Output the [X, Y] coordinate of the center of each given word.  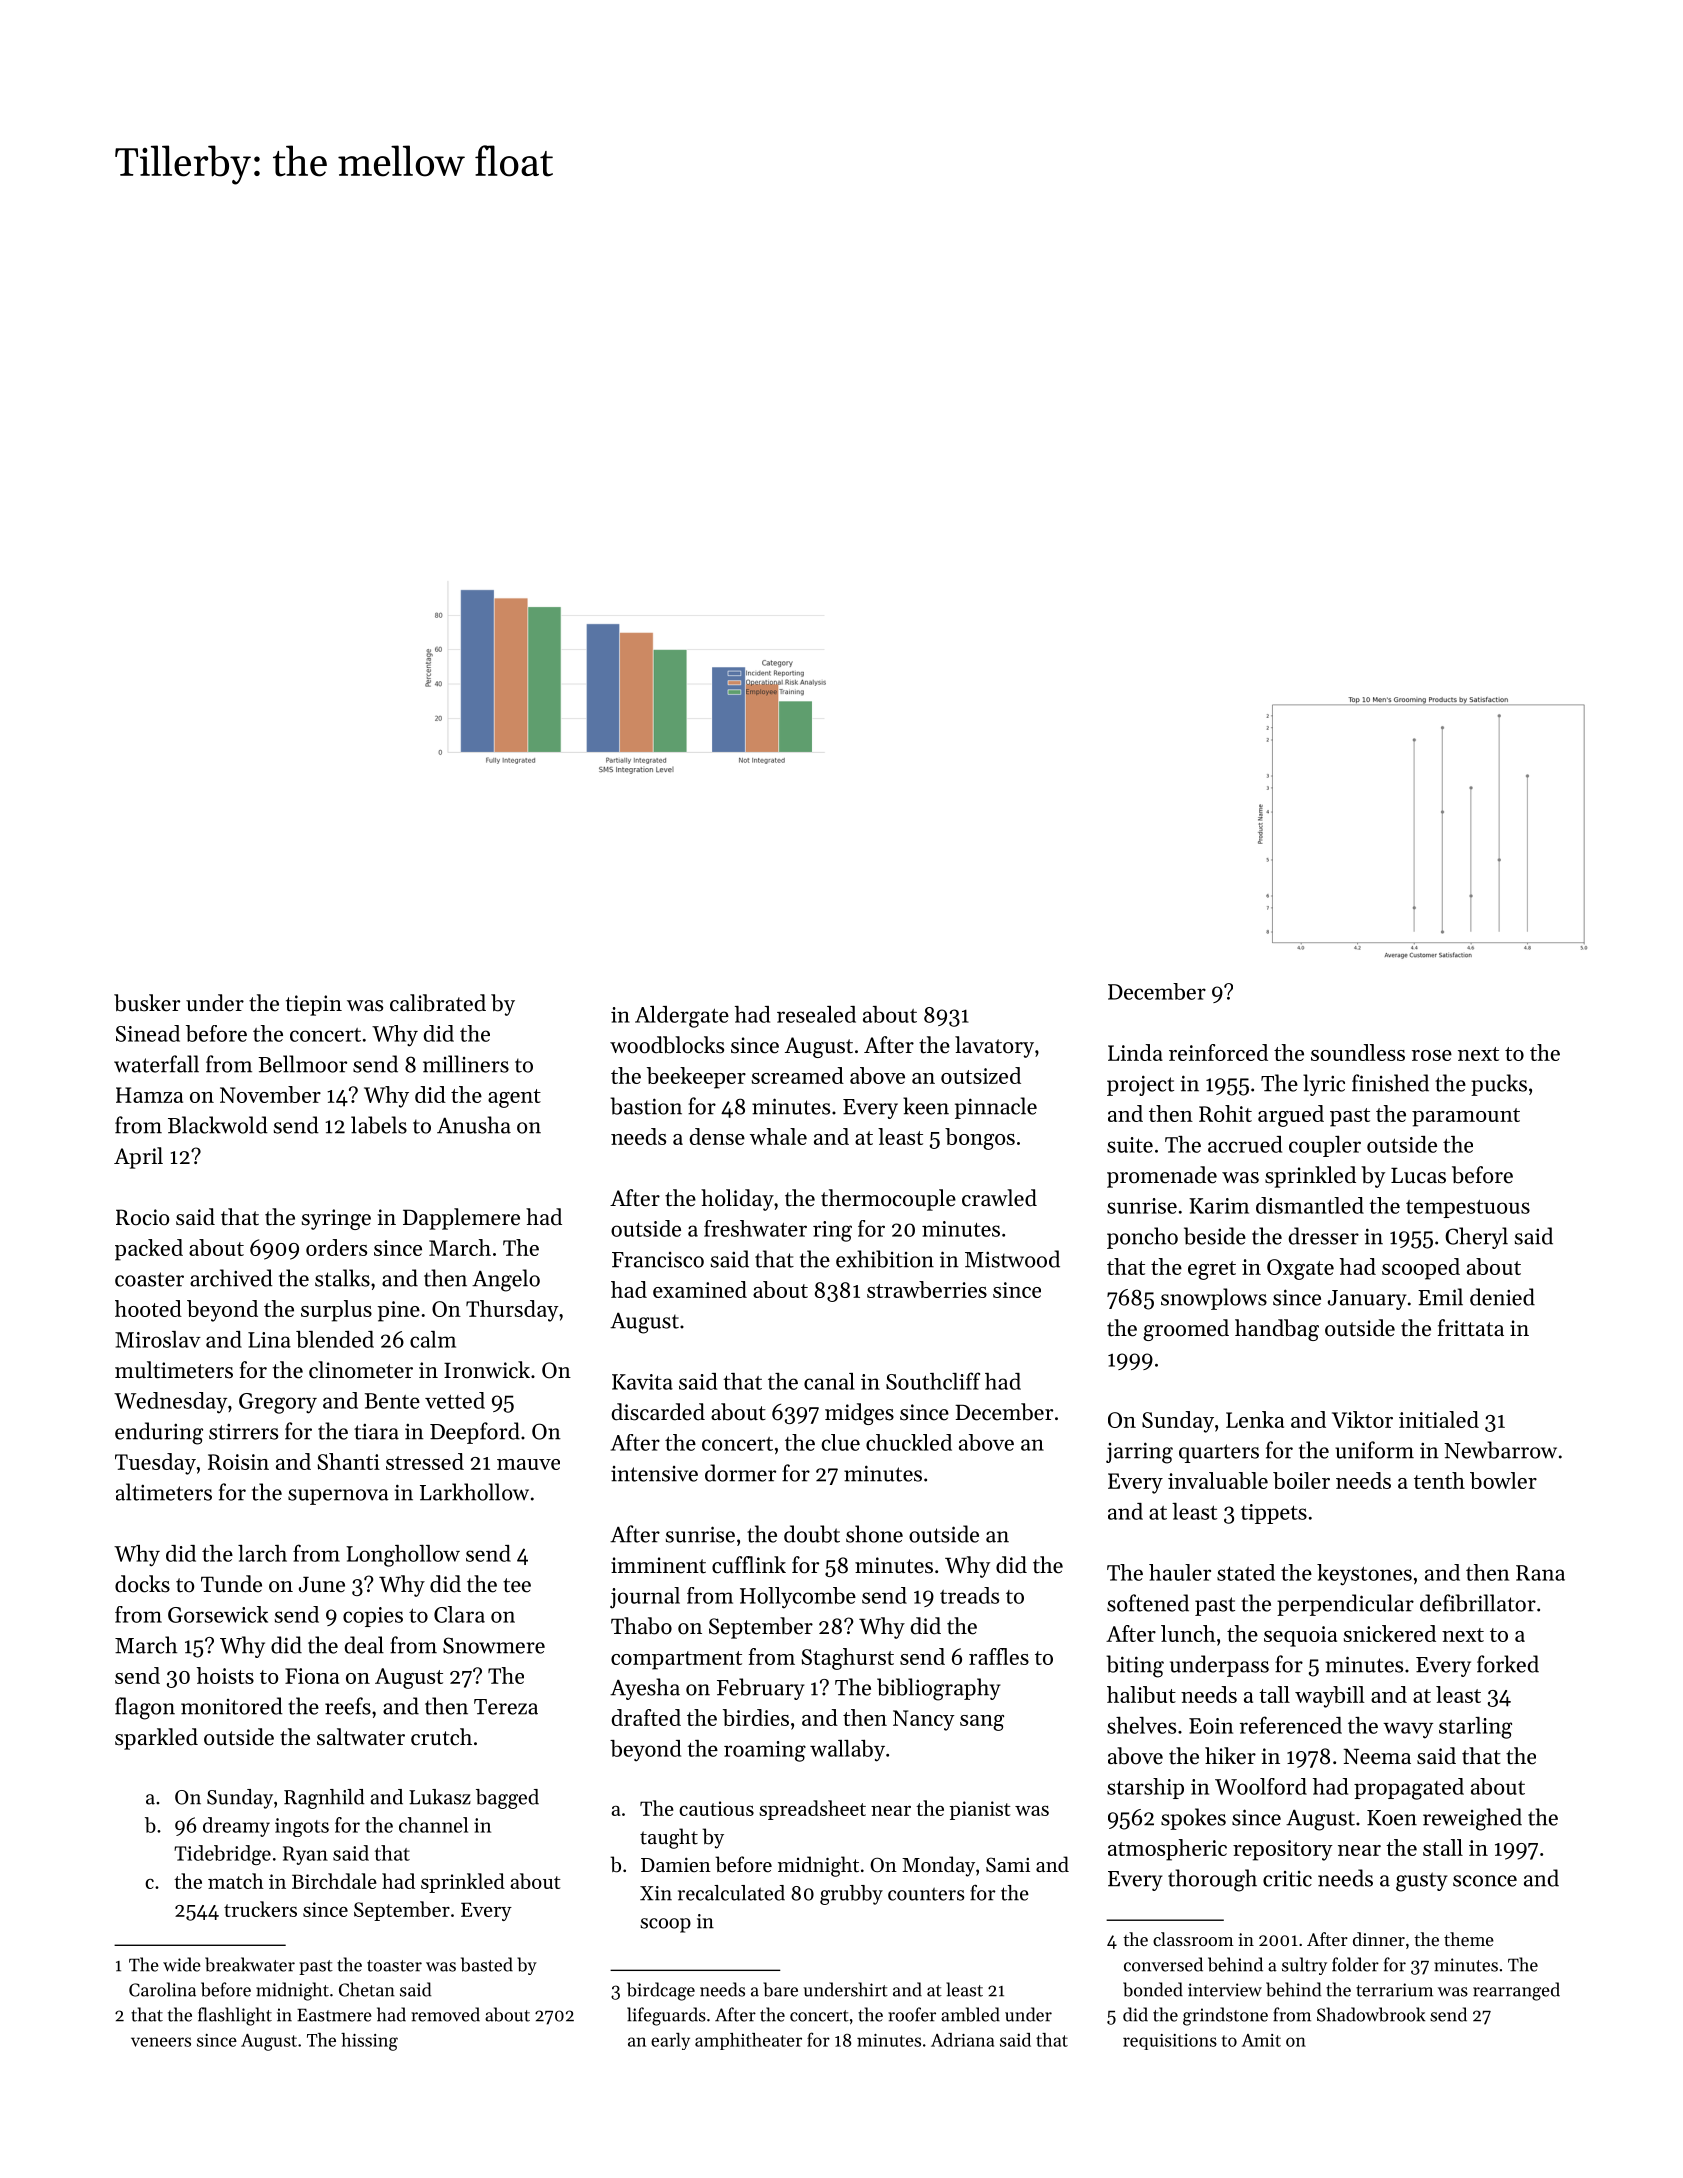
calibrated [438, 1003]
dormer [740, 1473]
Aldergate [682, 1017]
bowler [1503, 1480]
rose [1432, 1055]
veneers [161, 2042]
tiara [376, 1432]
